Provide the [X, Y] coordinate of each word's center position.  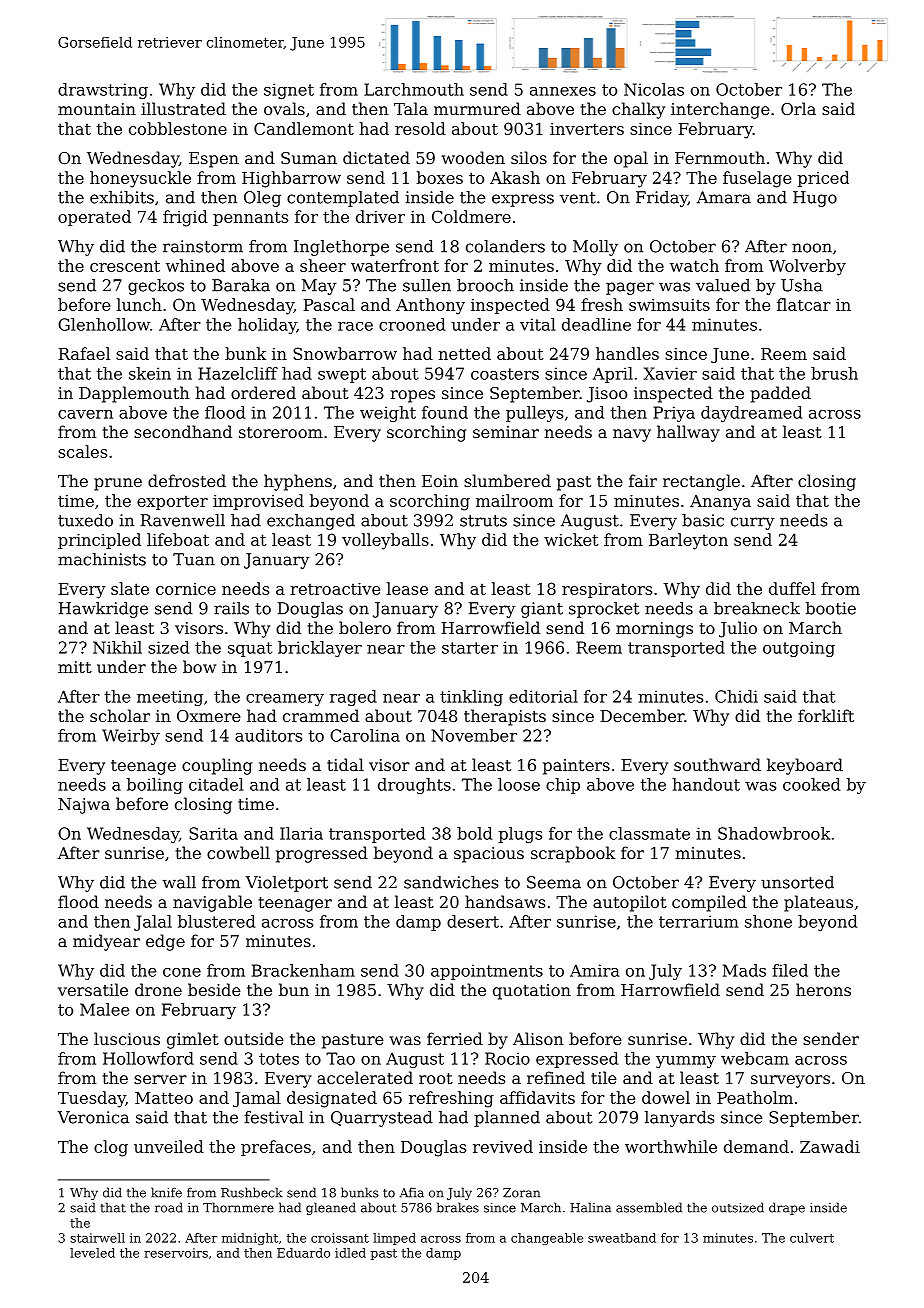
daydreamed [751, 414]
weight [388, 414]
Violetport [286, 884]
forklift [826, 715]
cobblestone [178, 128]
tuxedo [85, 520]
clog [111, 1148]
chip [563, 786]
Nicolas [654, 89]
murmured [477, 108]
